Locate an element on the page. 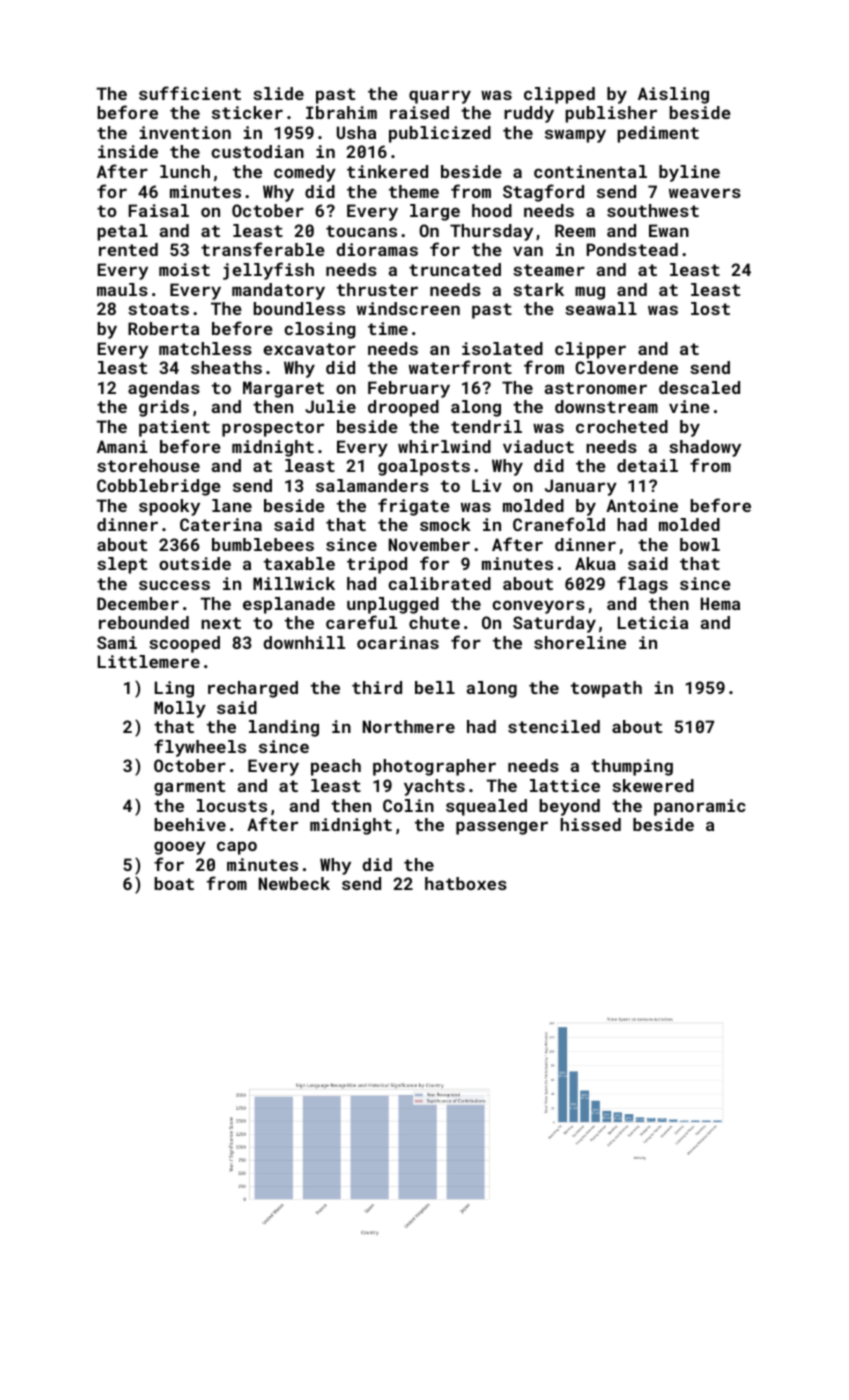 The height and width of the image is (1400, 849). sufficient is located at coordinates (190, 93).
